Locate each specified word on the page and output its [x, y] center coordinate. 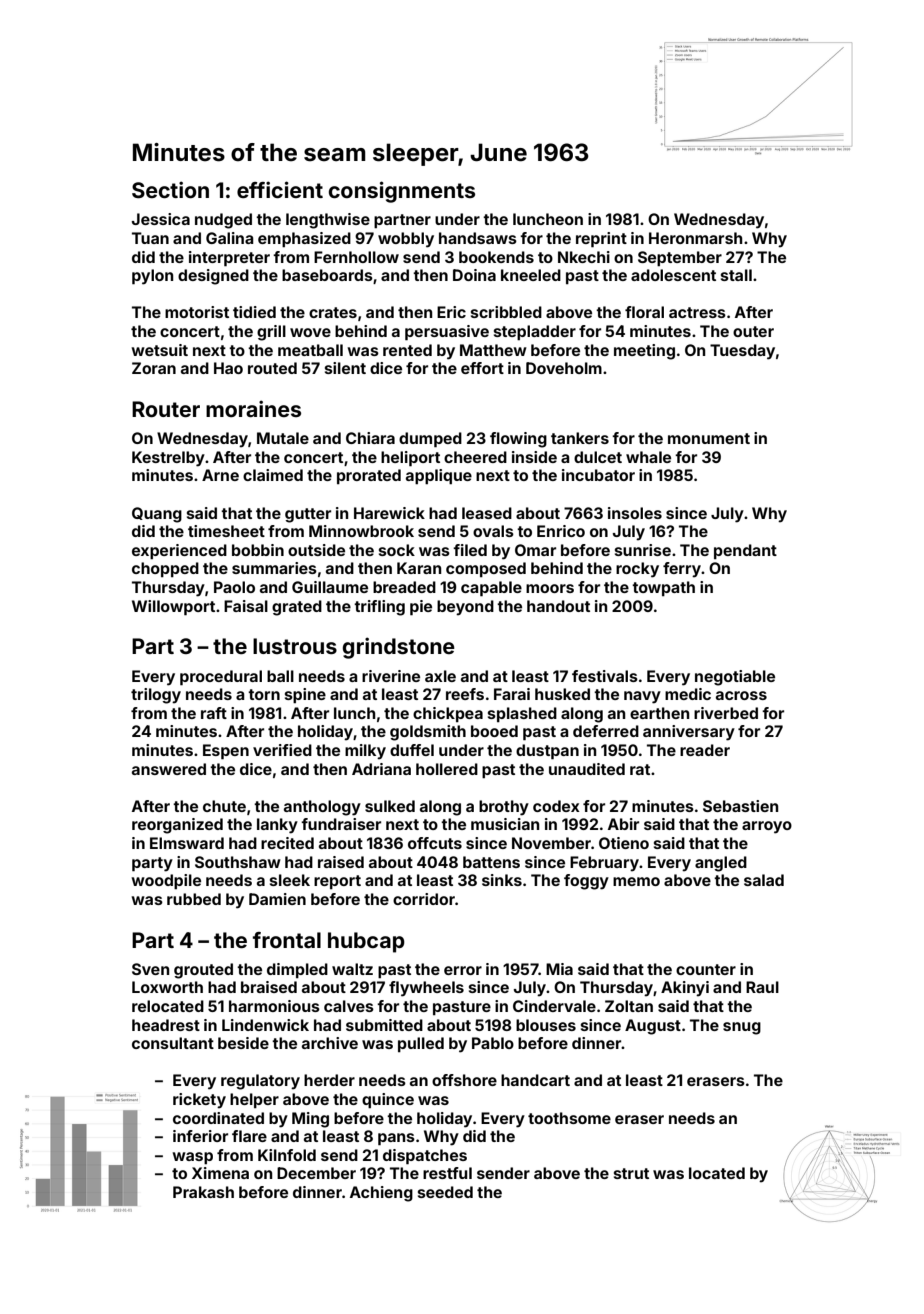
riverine [391, 676]
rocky [637, 570]
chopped [165, 569]
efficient [280, 189]
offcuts [435, 843]
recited [287, 843]
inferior [200, 1136]
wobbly [406, 240]
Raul [762, 987]
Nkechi [584, 257]
